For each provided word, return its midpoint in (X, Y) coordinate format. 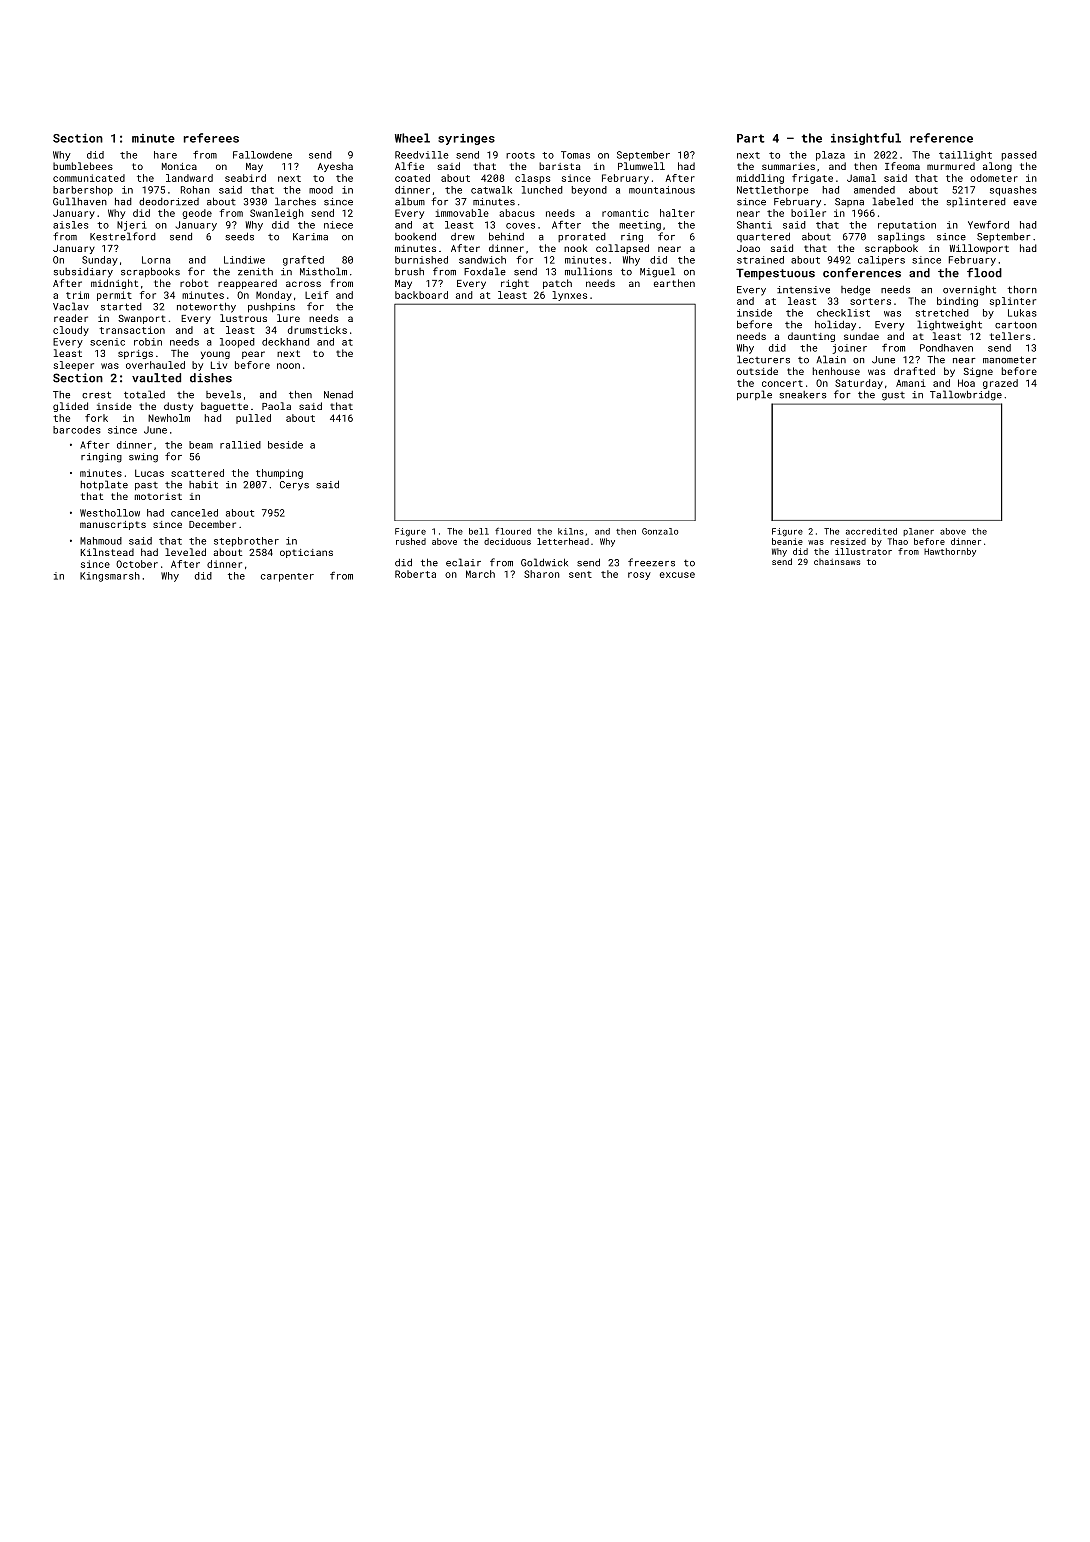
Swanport (142, 319)
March (480, 574)
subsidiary (83, 273)
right (515, 284)
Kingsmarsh (110, 577)
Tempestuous (775, 274)
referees (211, 138)
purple (754, 395)
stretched (942, 313)
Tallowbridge (966, 395)
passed (1019, 156)
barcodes (77, 430)
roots (520, 155)
